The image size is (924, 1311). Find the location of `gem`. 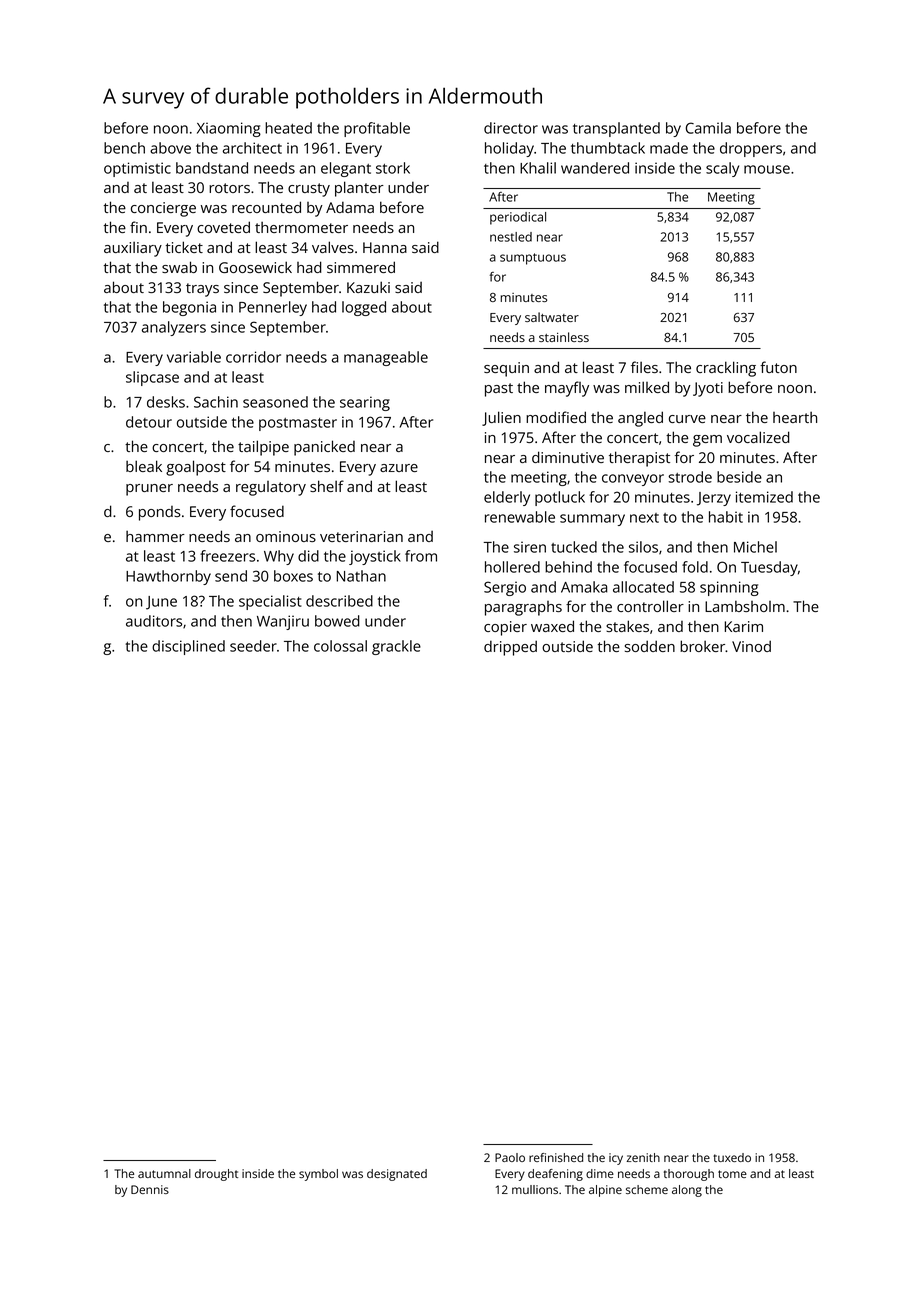

gem is located at coordinates (707, 441).
